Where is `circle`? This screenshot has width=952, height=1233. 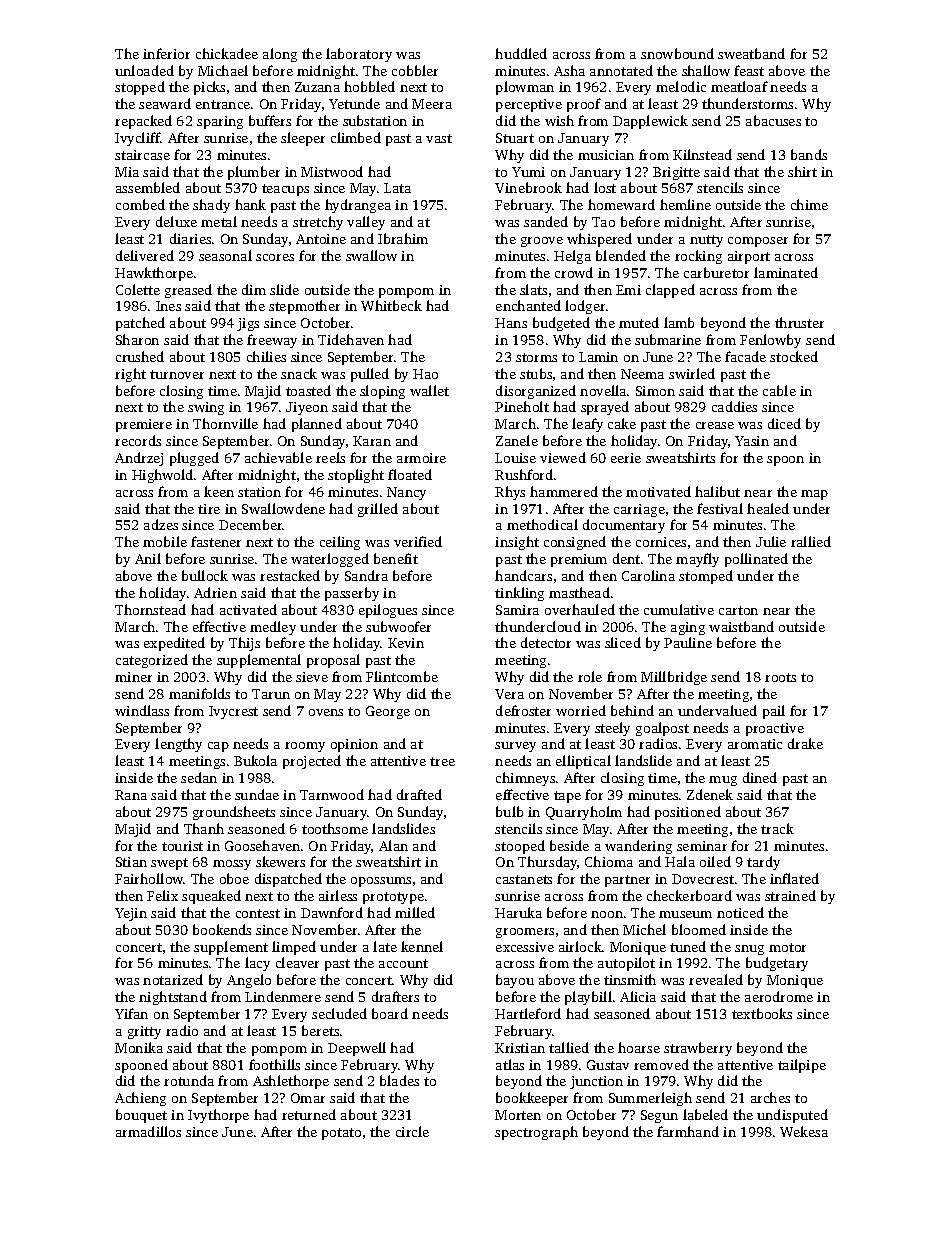
circle is located at coordinates (412, 1131).
